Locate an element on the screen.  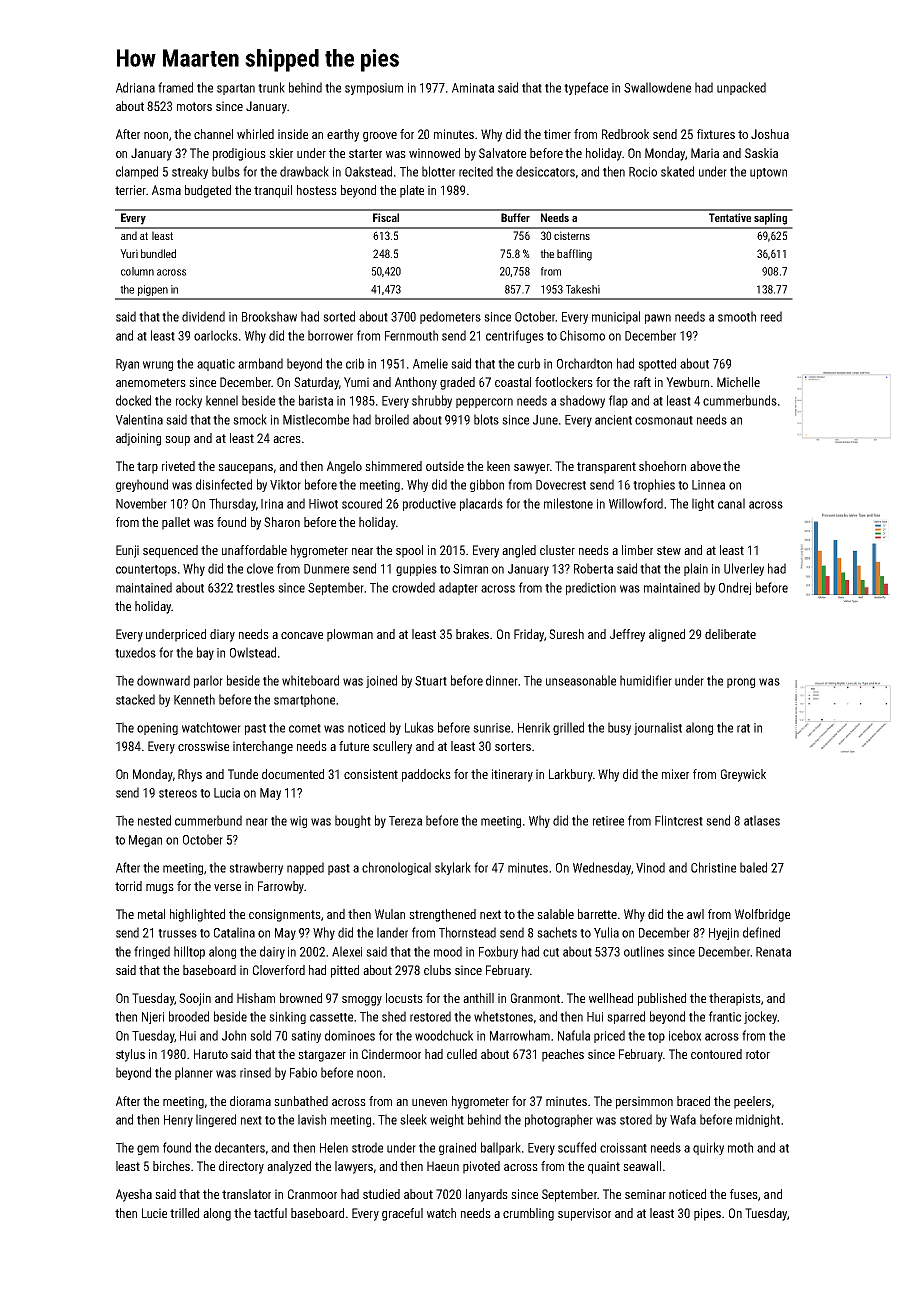
dairy is located at coordinates (272, 952).
